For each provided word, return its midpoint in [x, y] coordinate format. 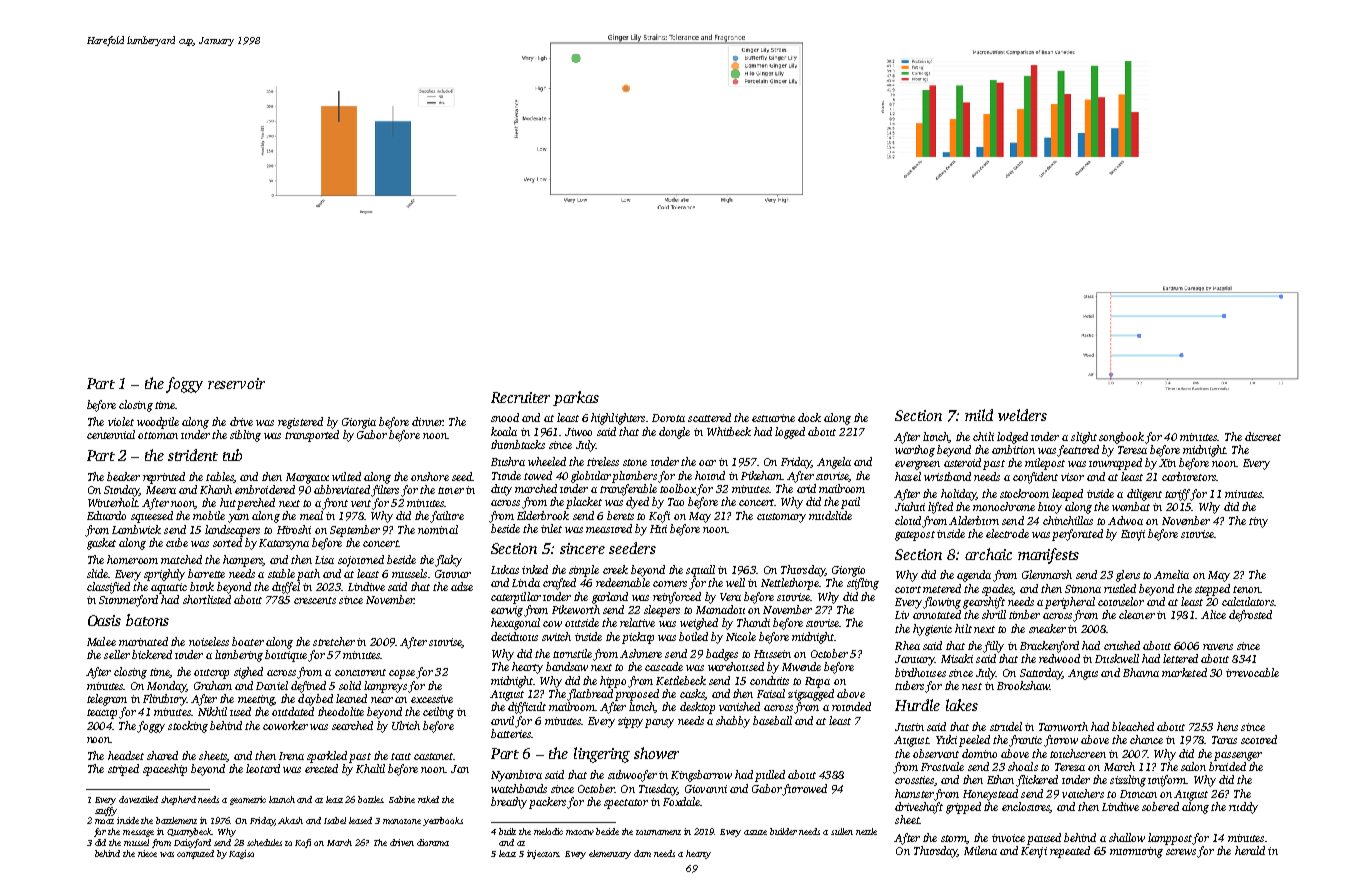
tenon [1246, 589]
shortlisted [207, 599]
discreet [1263, 436]
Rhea [907, 645]
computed [195, 854]
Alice [1213, 614]
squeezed [152, 517]
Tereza [1070, 767]
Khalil [370, 768]
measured [609, 528]
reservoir [236, 383]
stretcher [334, 641]
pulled [770, 776]
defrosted [1250, 616]
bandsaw [567, 666]
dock [809, 417]
